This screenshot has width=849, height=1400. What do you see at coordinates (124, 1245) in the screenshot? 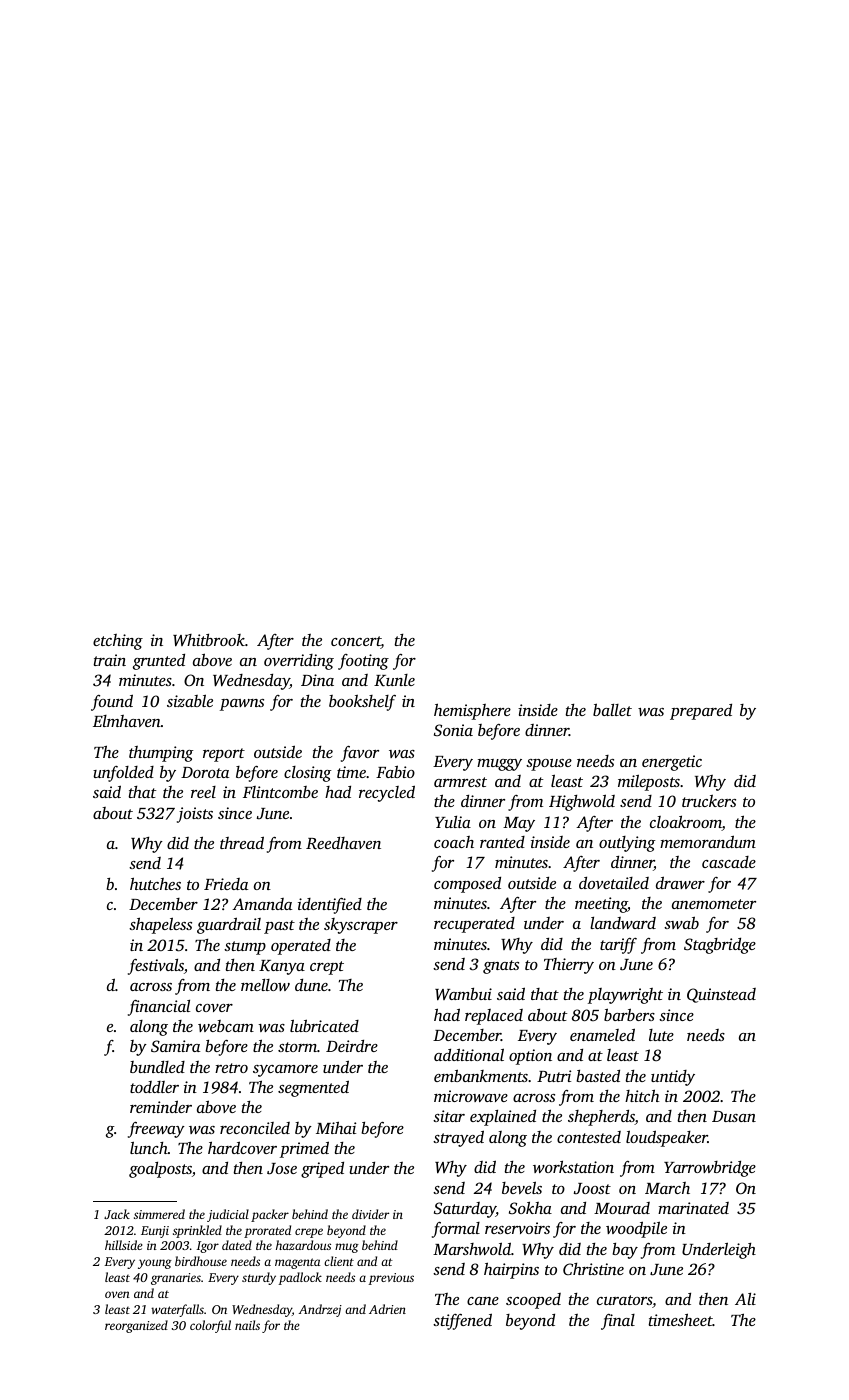
I see `hillside` at bounding box center [124, 1245].
